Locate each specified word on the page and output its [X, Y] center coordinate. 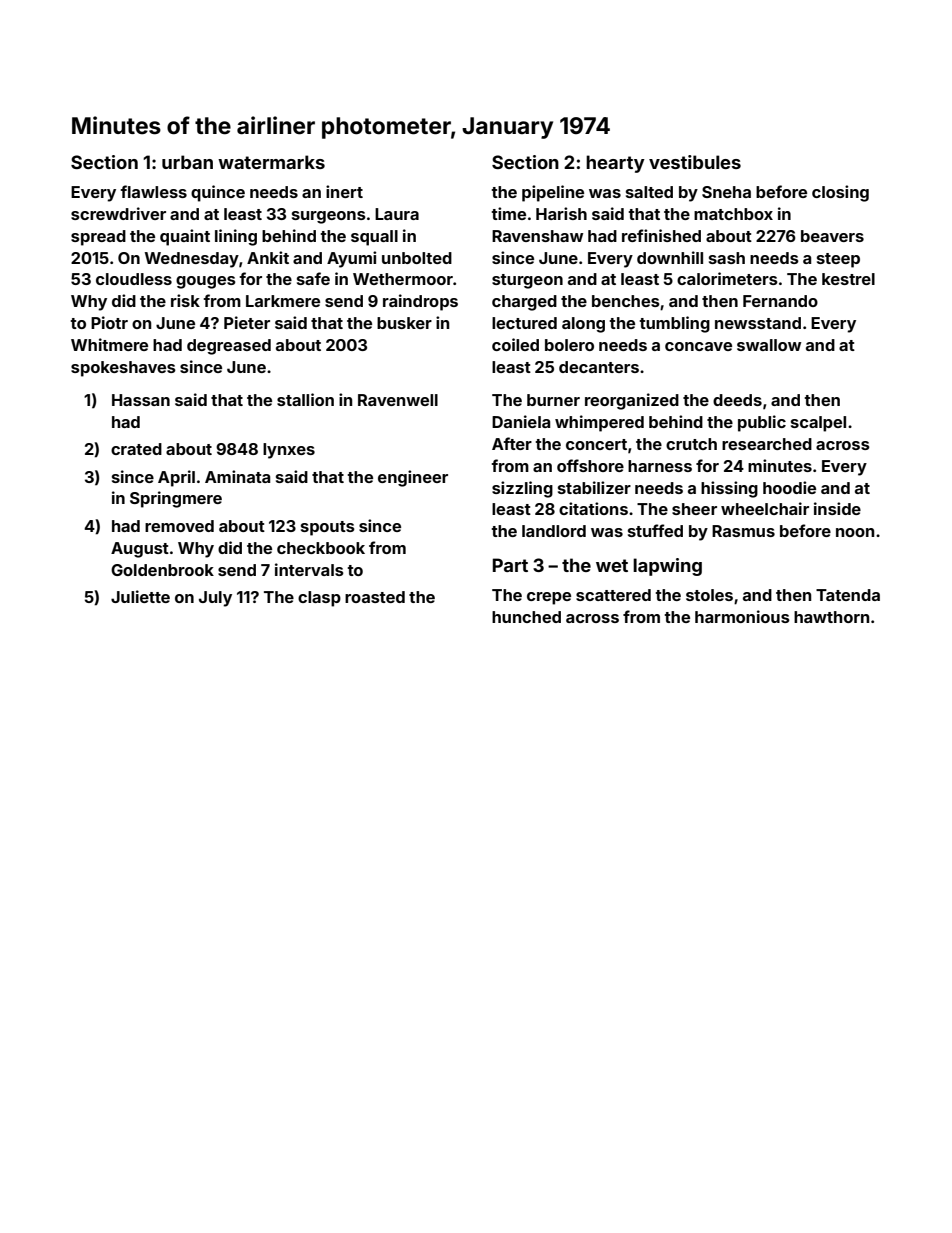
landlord [554, 531]
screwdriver [118, 213]
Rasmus [743, 531]
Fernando [780, 301]
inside [837, 508]
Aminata [237, 476]
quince [218, 193]
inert [344, 191]
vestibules [695, 162]
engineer [413, 478]
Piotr [109, 322]
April [176, 478]
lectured [524, 323]
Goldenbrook [162, 570]
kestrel [848, 279]
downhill [670, 257]
